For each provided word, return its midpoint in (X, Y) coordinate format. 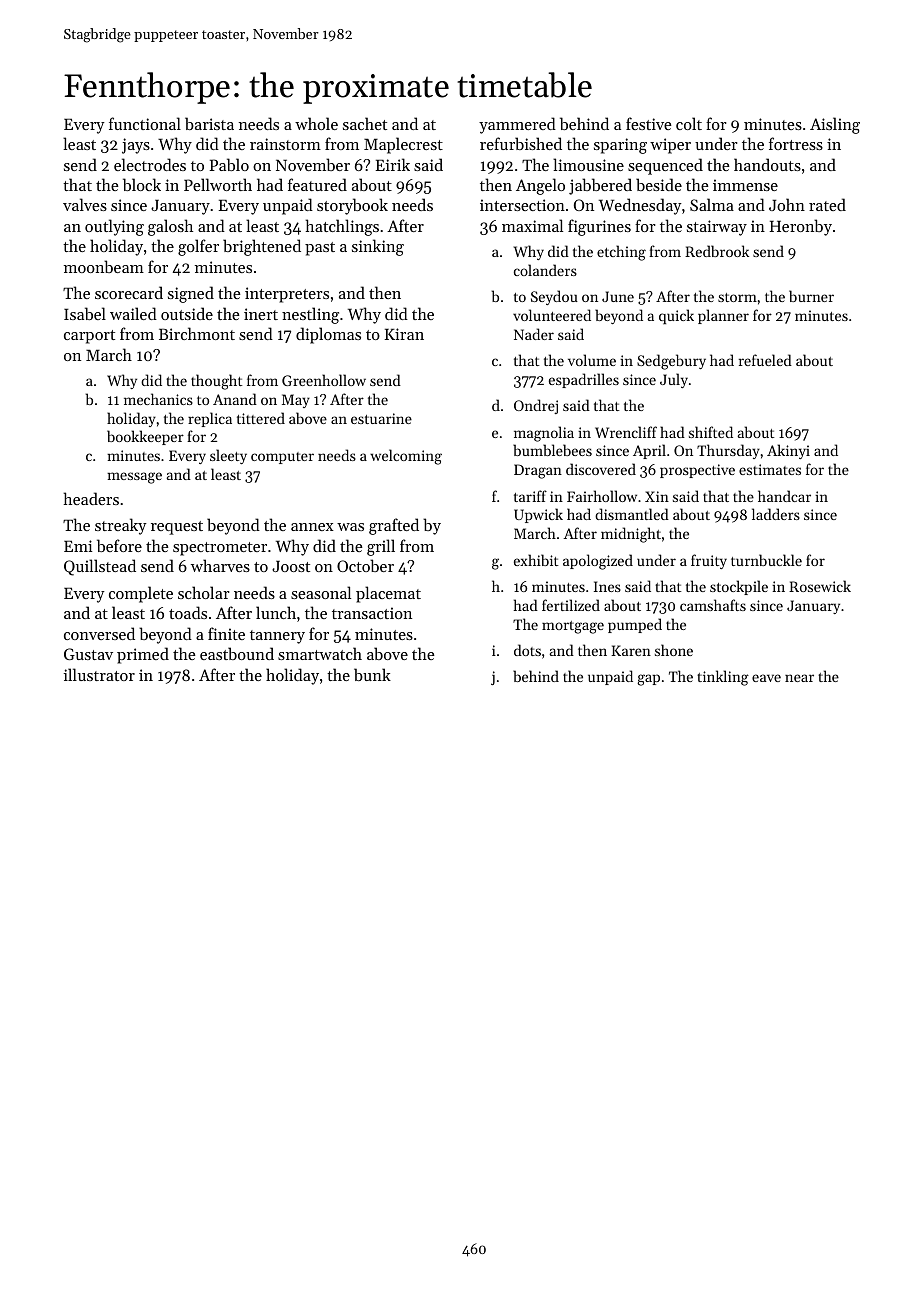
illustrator (99, 674)
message (134, 478)
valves (85, 204)
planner (723, 316)
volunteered (552, 315)
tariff (530, 496)
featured (317, 184)
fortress (796, 143)
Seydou (554, 297)
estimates (770, 469)
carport (89, 337)
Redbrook (717, 251)
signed (191, 294)
